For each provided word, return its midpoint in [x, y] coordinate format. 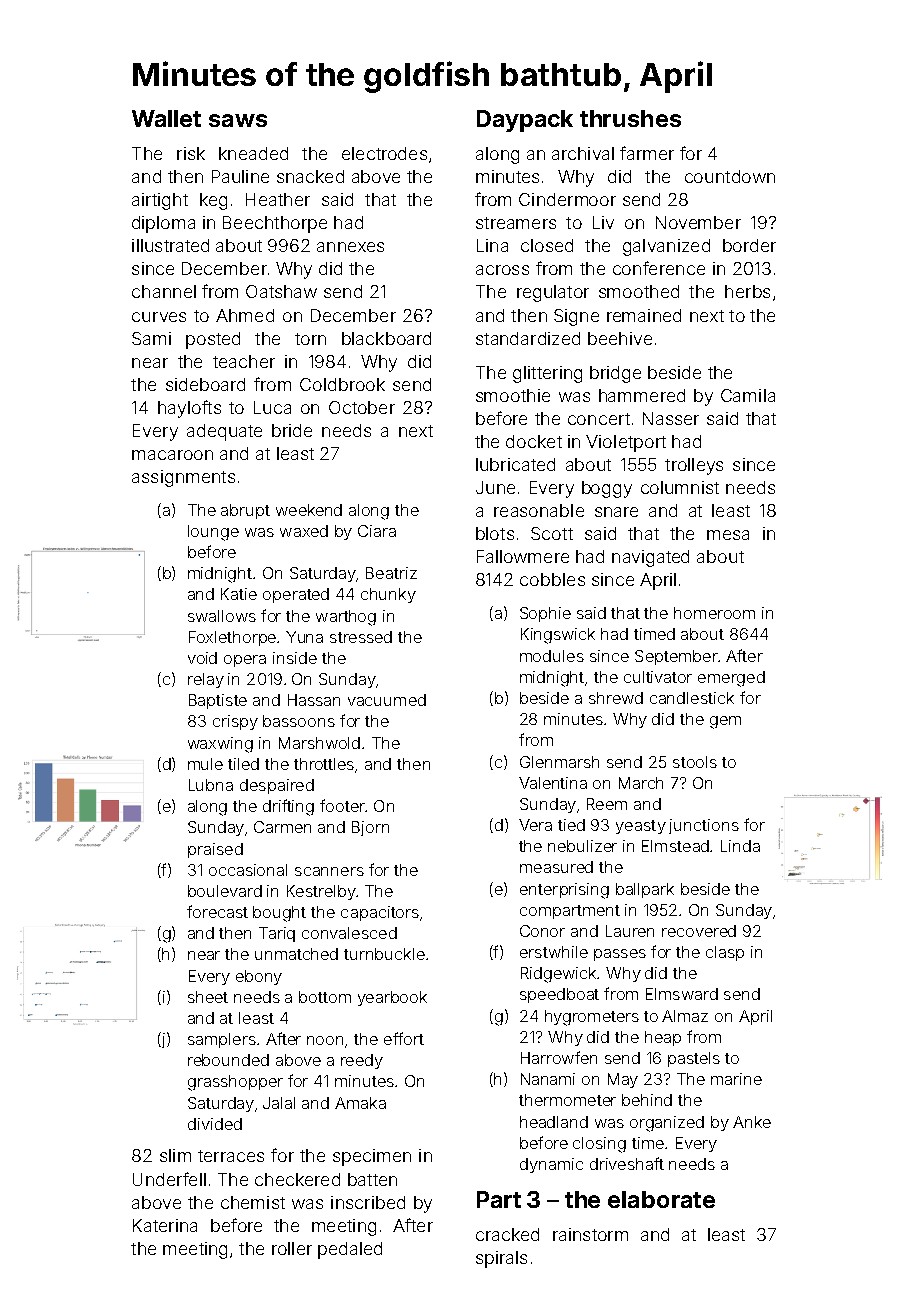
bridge [615, 374]
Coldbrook [342, 384]
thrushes [630, 118]
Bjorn [370, 828]
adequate [224, 432]
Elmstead [675, 846]
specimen [372, 1157]
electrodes [384, 153]
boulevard [225, 891]
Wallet [166, 118]
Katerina [165, 1225]
